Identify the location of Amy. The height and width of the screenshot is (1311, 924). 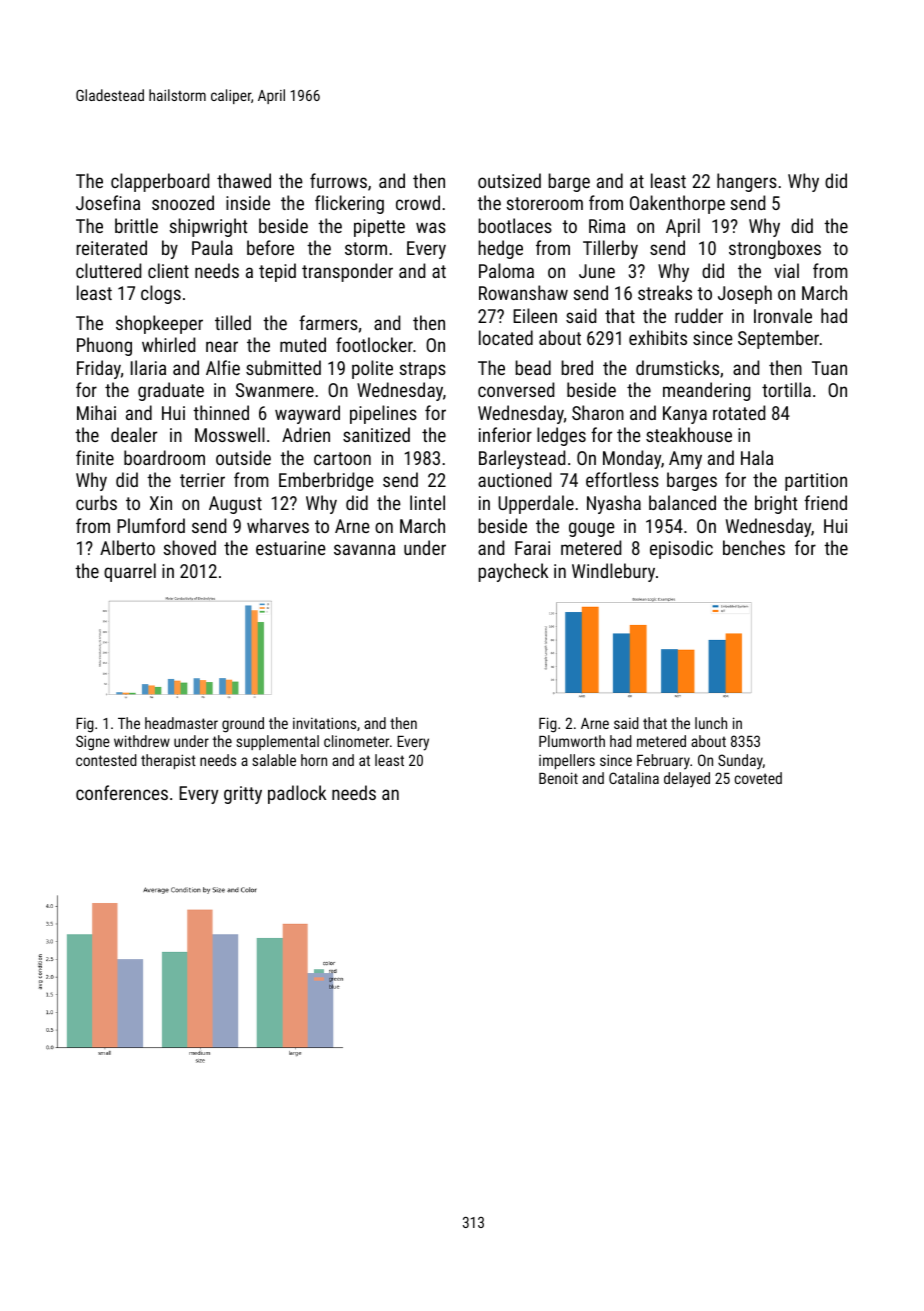
(685, 460).
